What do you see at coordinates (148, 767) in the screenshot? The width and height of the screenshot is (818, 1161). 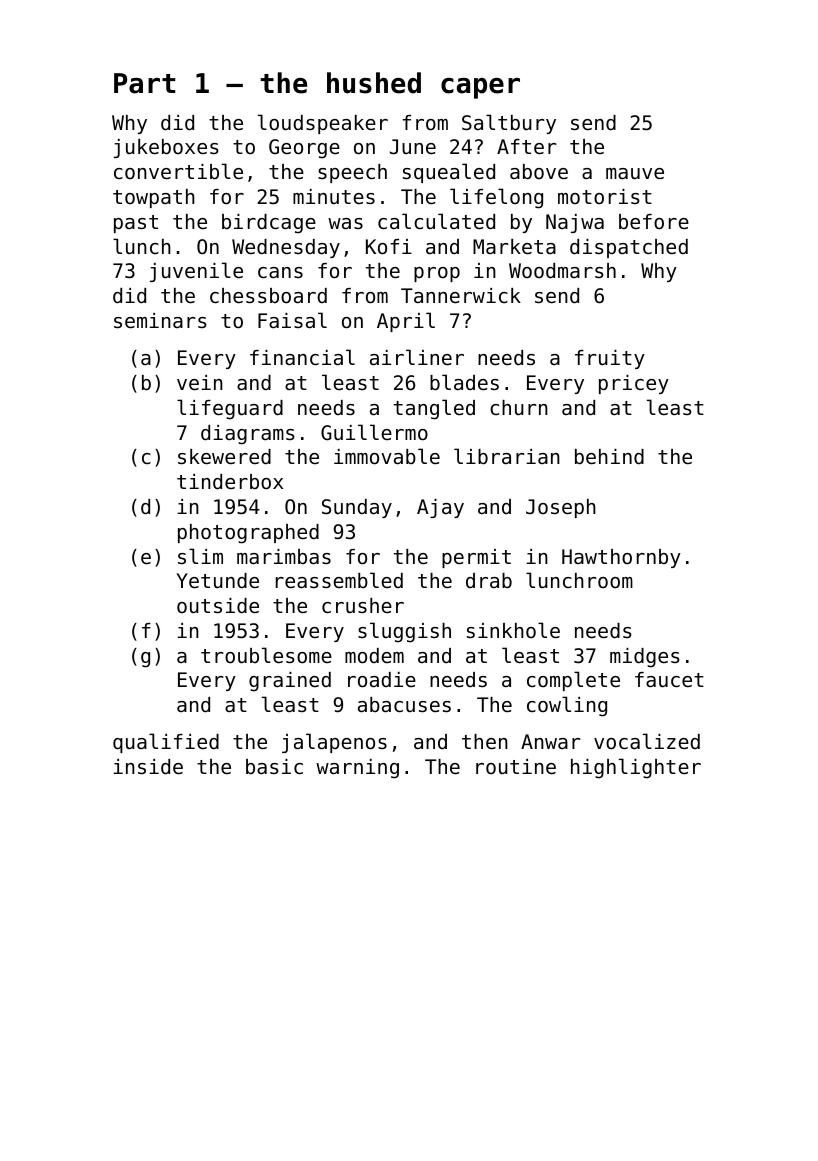 I see `inside` at bounding box center [148, 767].
